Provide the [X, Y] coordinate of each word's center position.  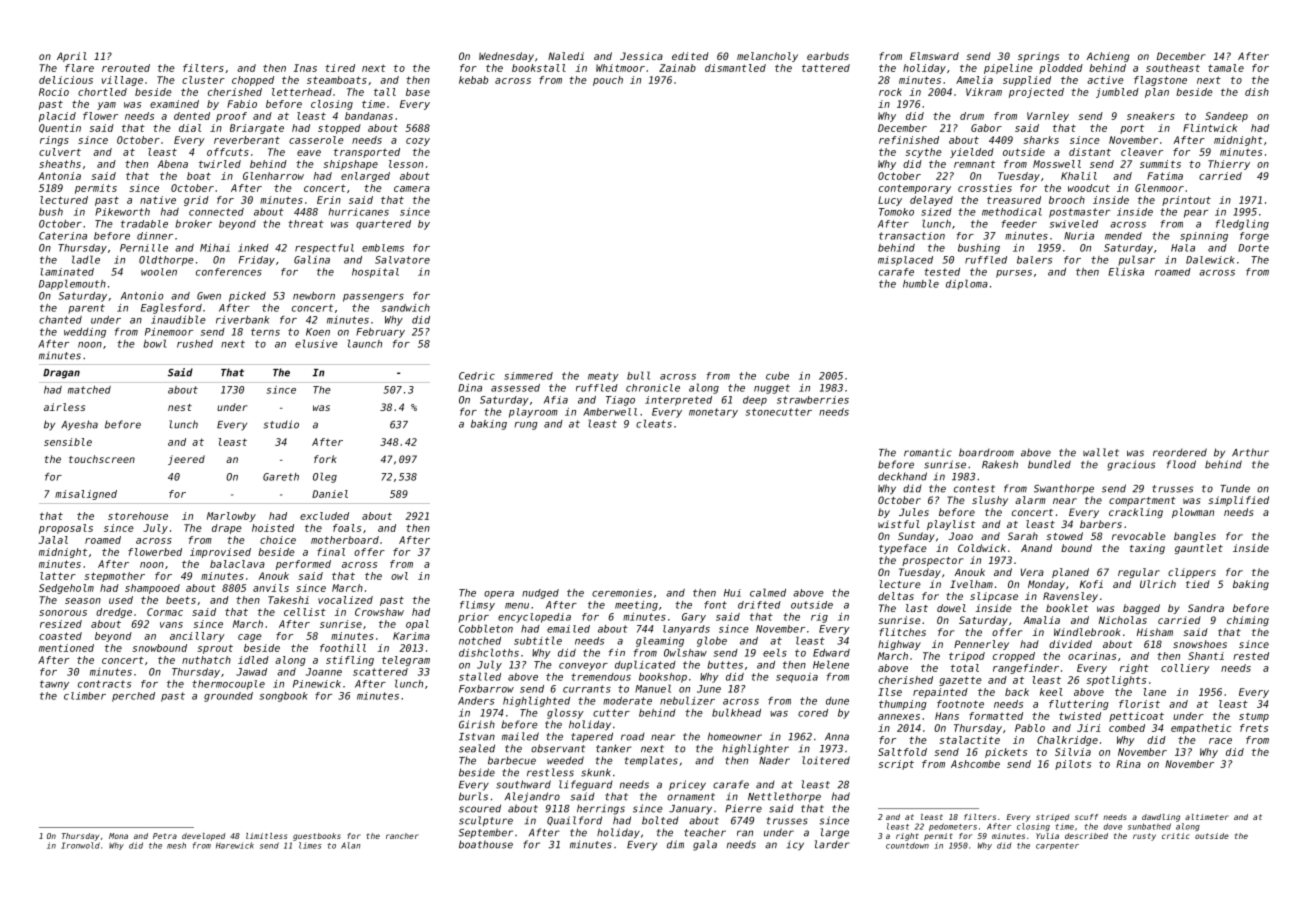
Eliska [1126, 271]
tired [340, 68]
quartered [383, 225]
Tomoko [896, 212]
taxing [1147, 549]
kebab [473, 80]
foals [347, 528]
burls [473, 796]
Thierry [1229, 165]
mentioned [66, 648]
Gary [694, 618]
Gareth [281, 477]
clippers [1192, 573]
